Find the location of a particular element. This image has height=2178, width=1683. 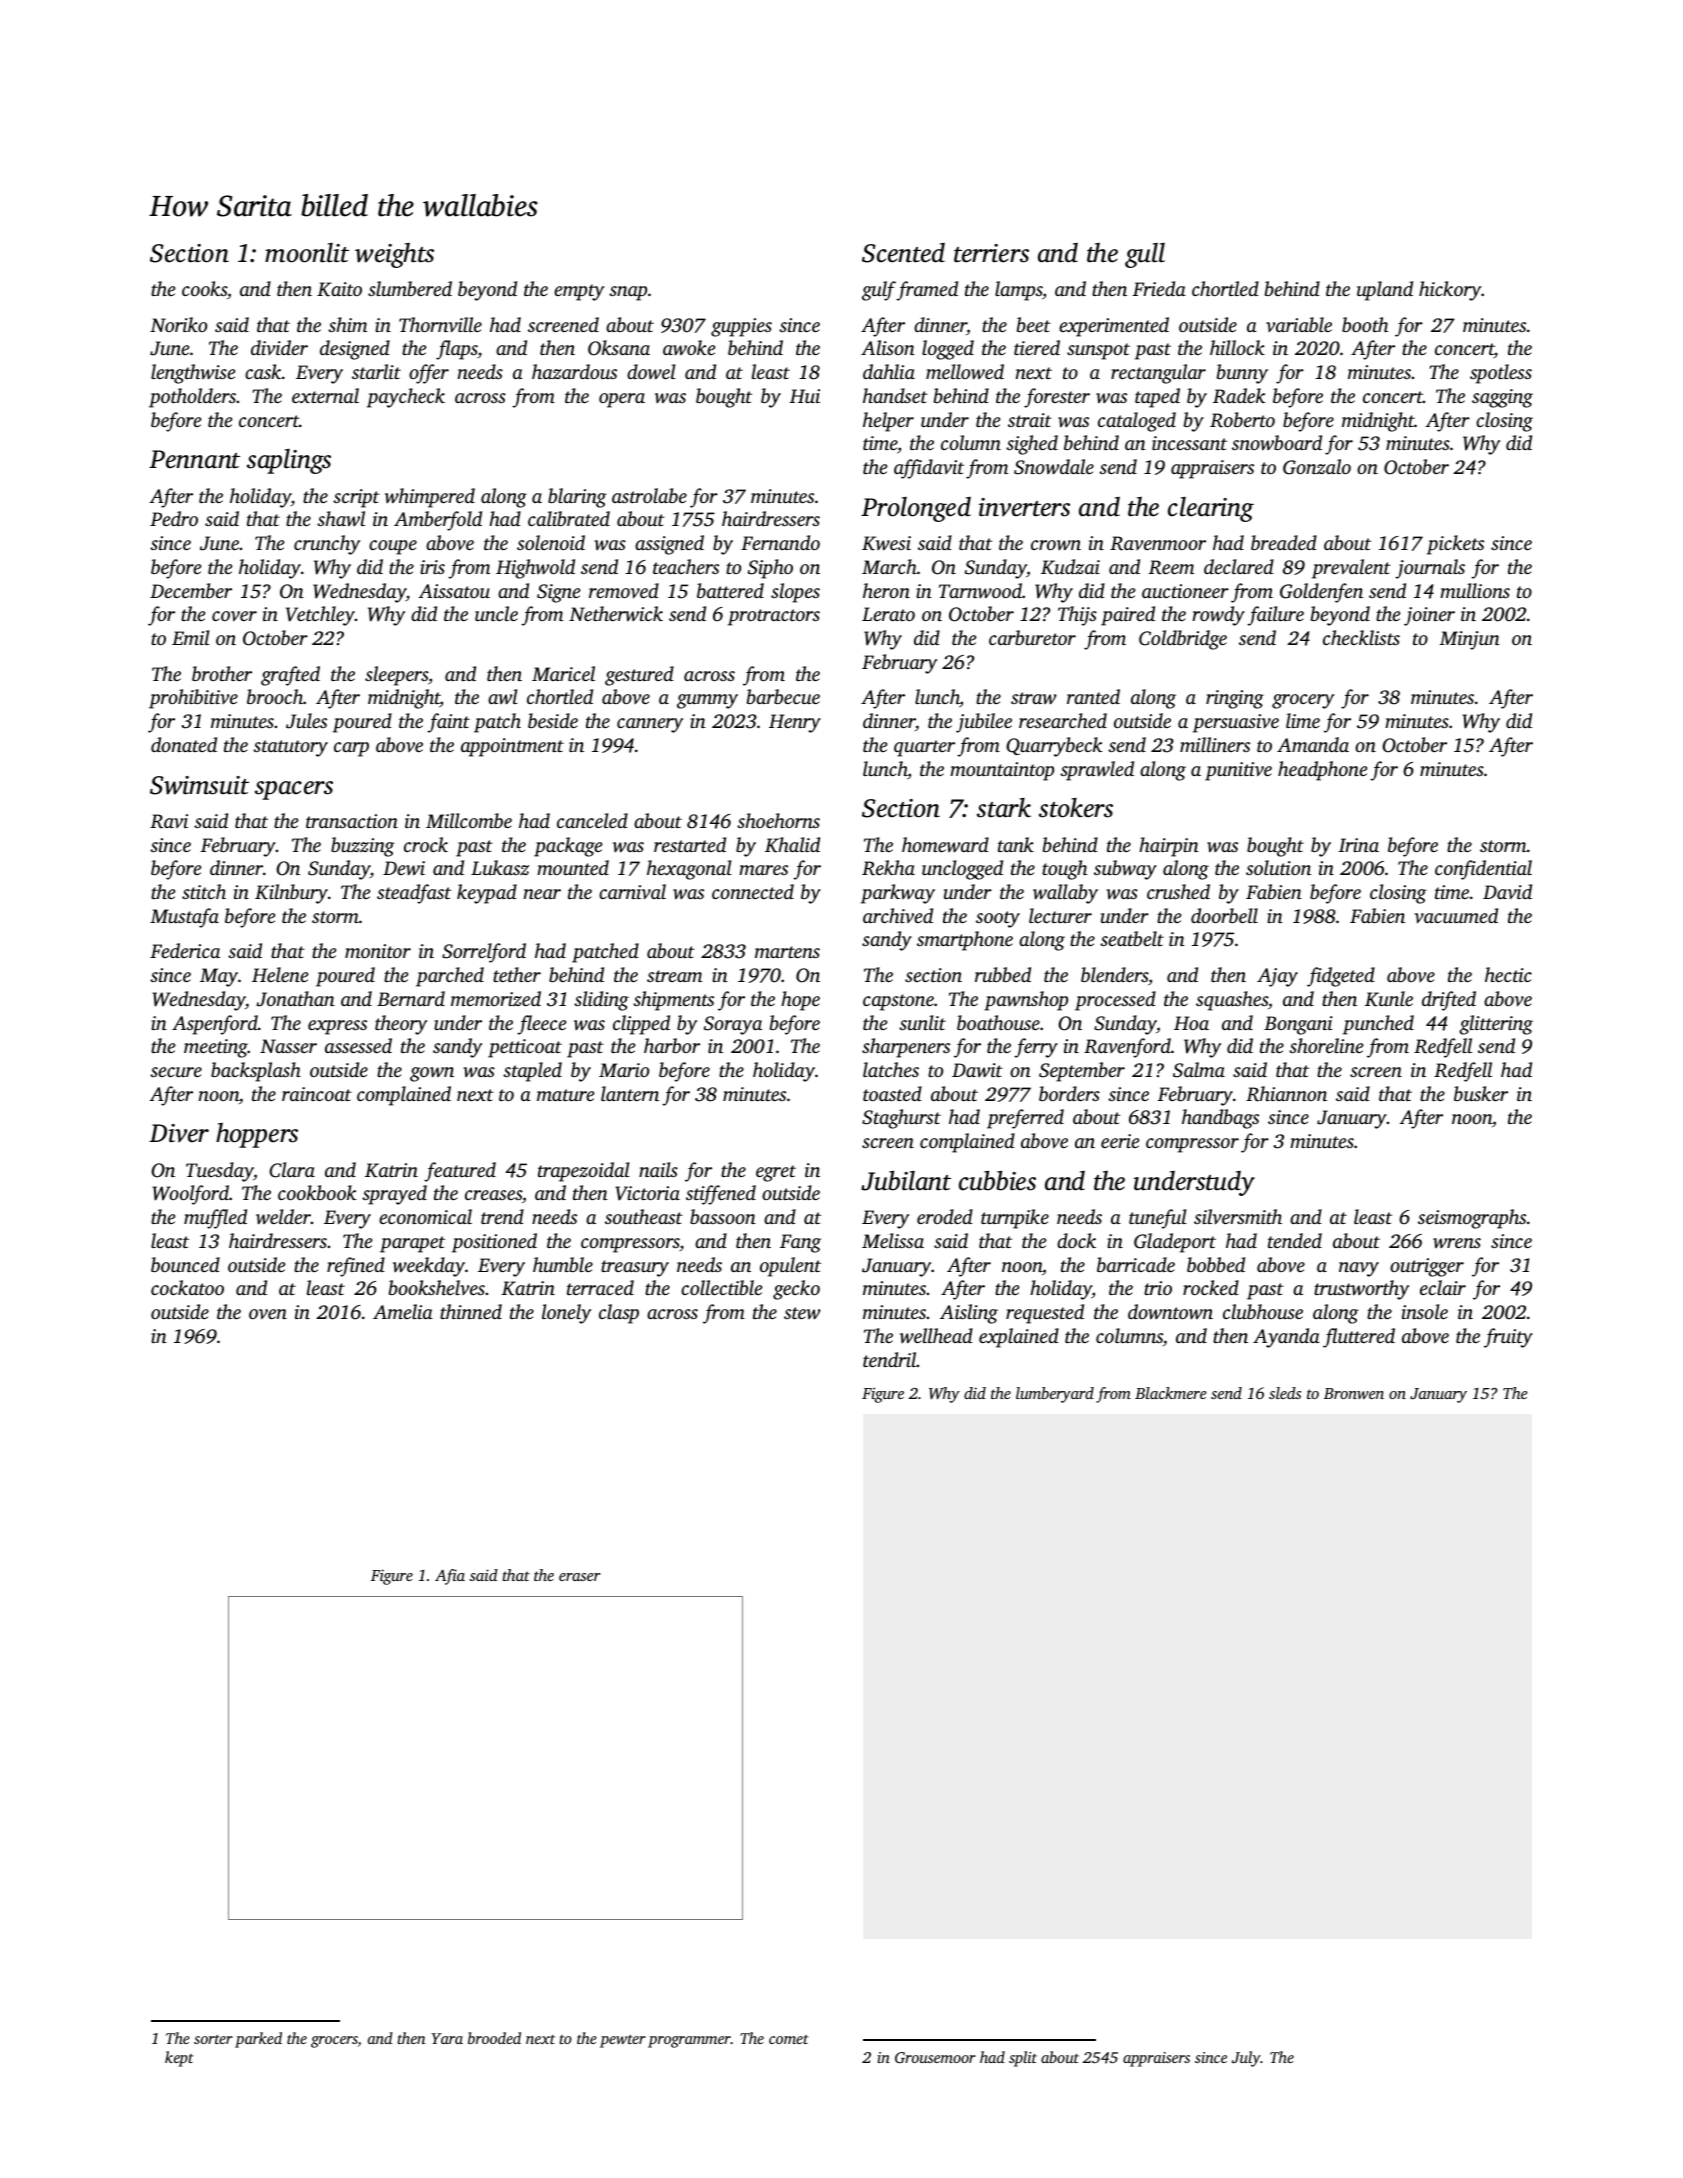

raincoat is located at coordinates (317, 1094).
